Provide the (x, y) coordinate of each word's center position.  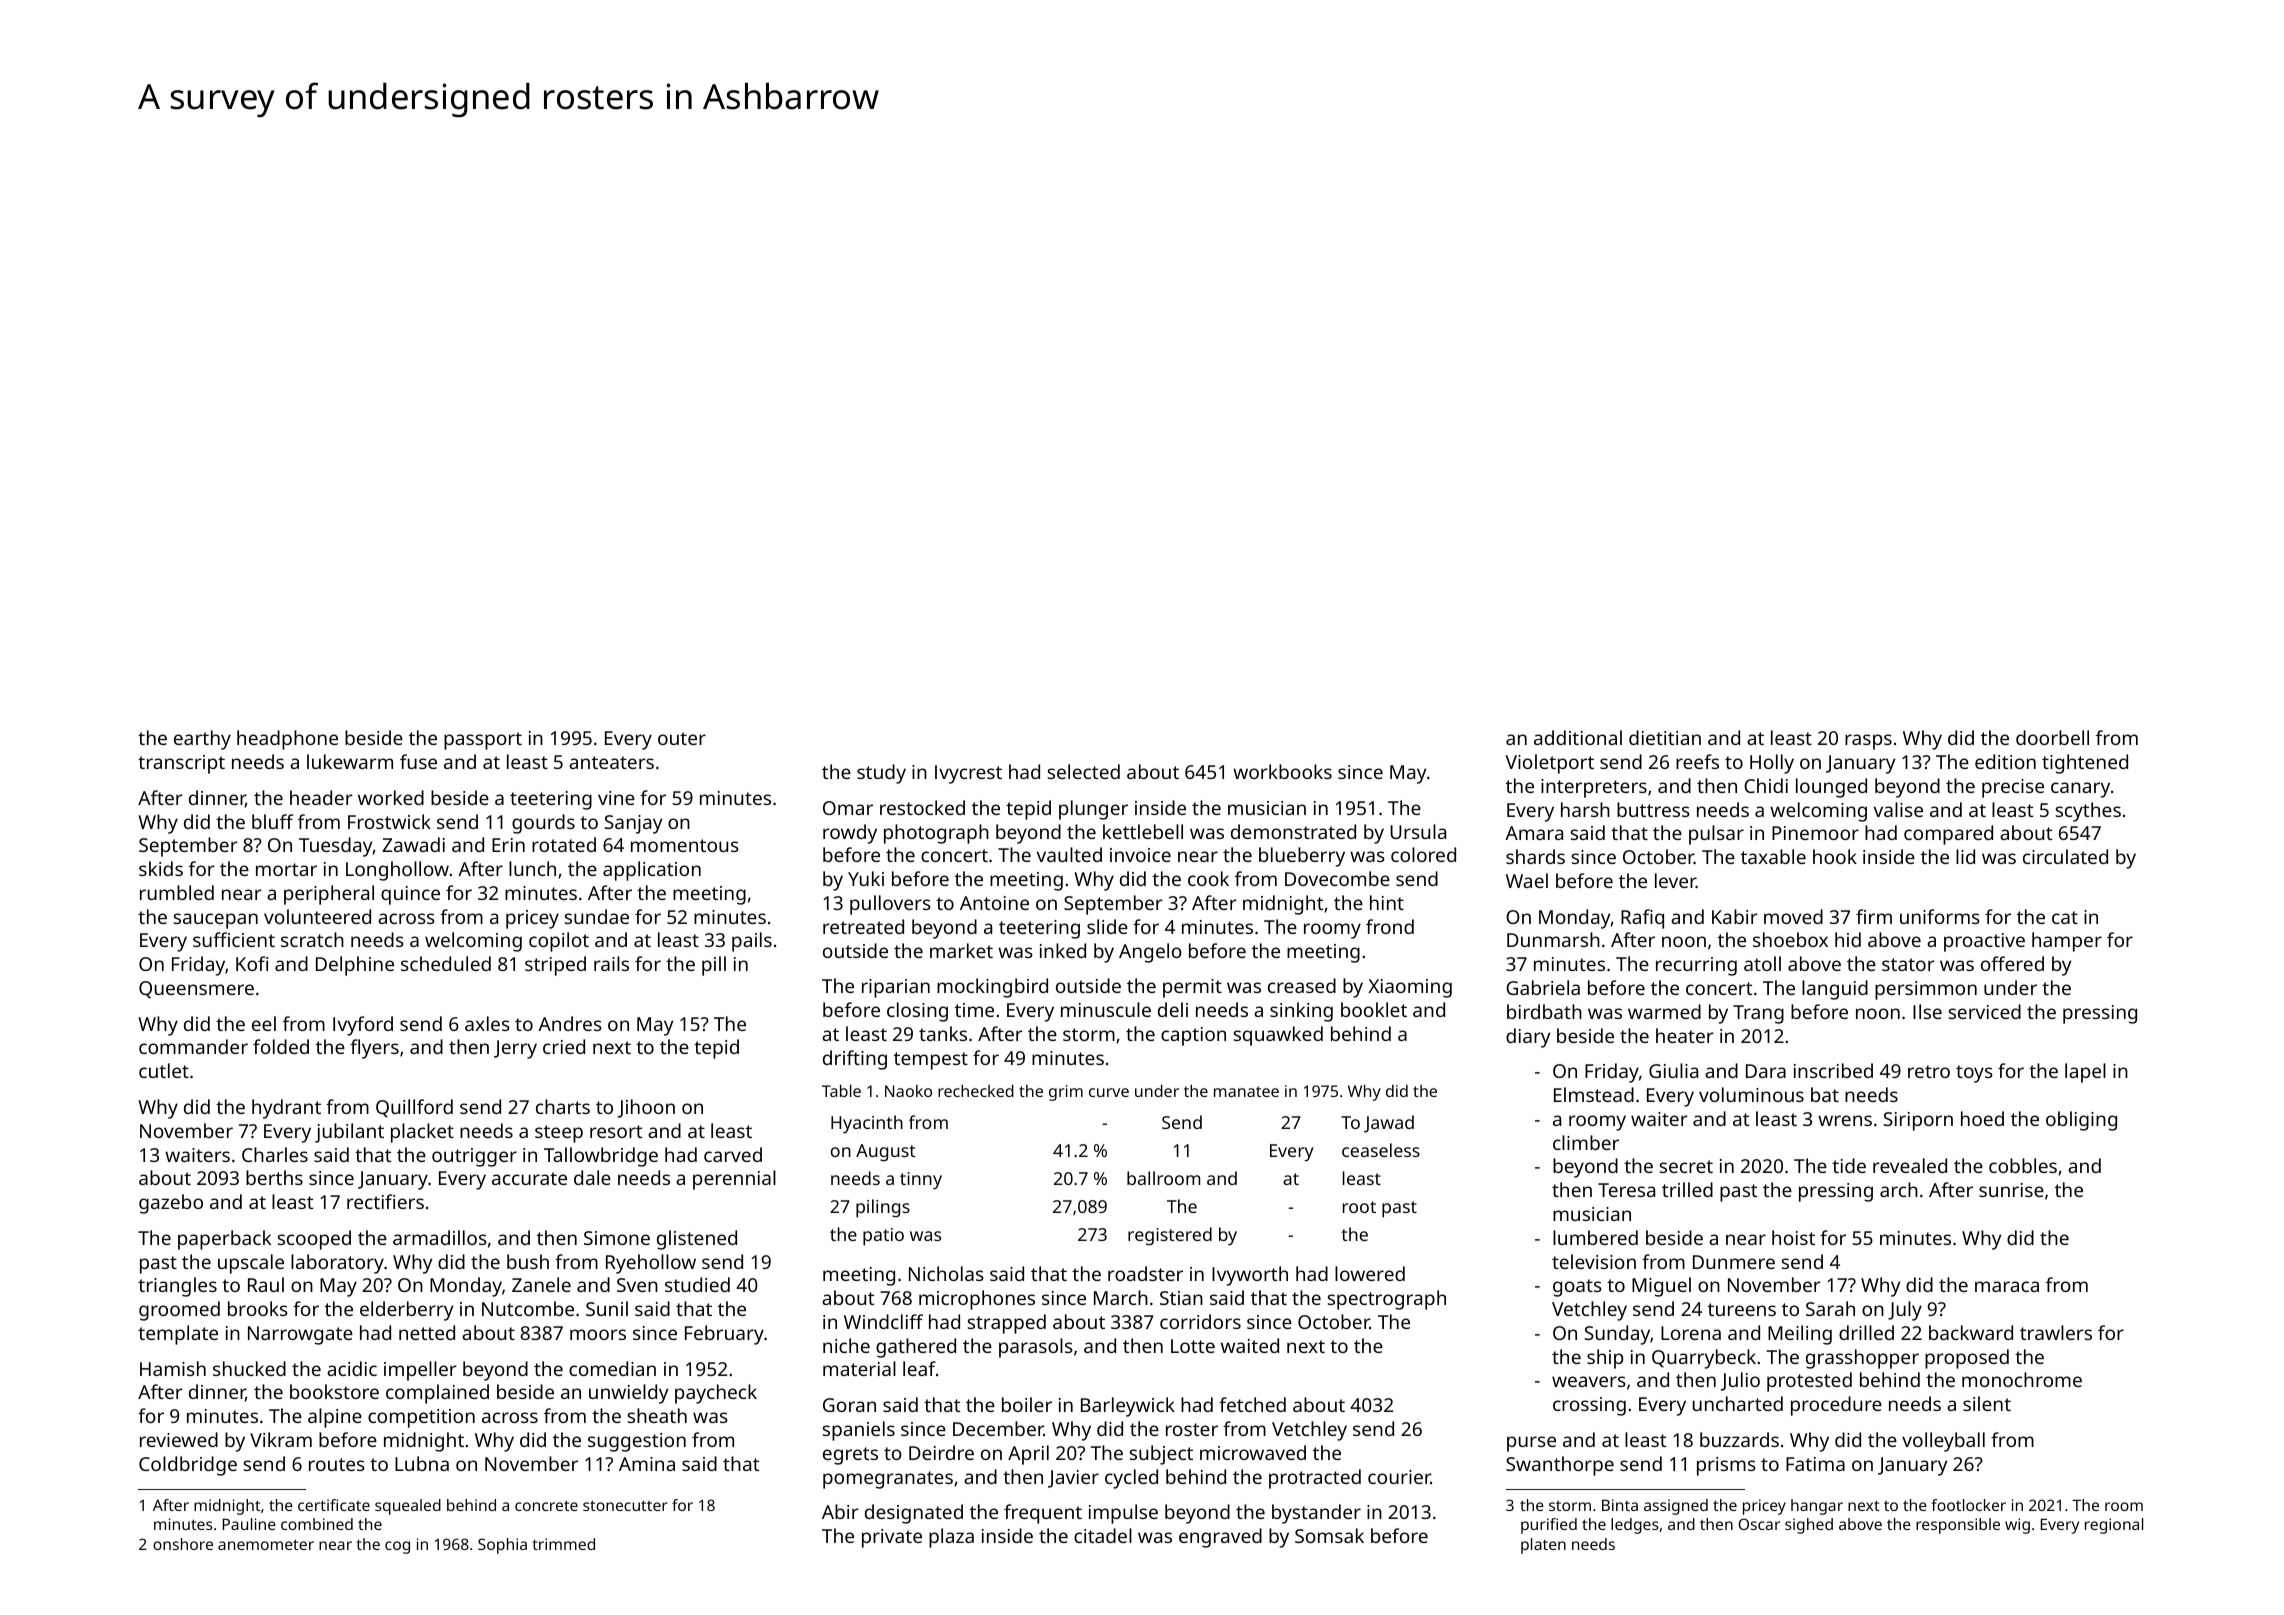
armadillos (440, 1237)
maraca (2007, 1286)
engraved (1220, 1538)
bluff (272, 821)
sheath (657, 1415)
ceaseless (1381, 1150)
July (1905, 1311)
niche (846, 1345)
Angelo (1150, 953)
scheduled (446, 963)
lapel (2085, 1073)
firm (1874, 916)
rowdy (850, 834)
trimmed (563, 1544)
